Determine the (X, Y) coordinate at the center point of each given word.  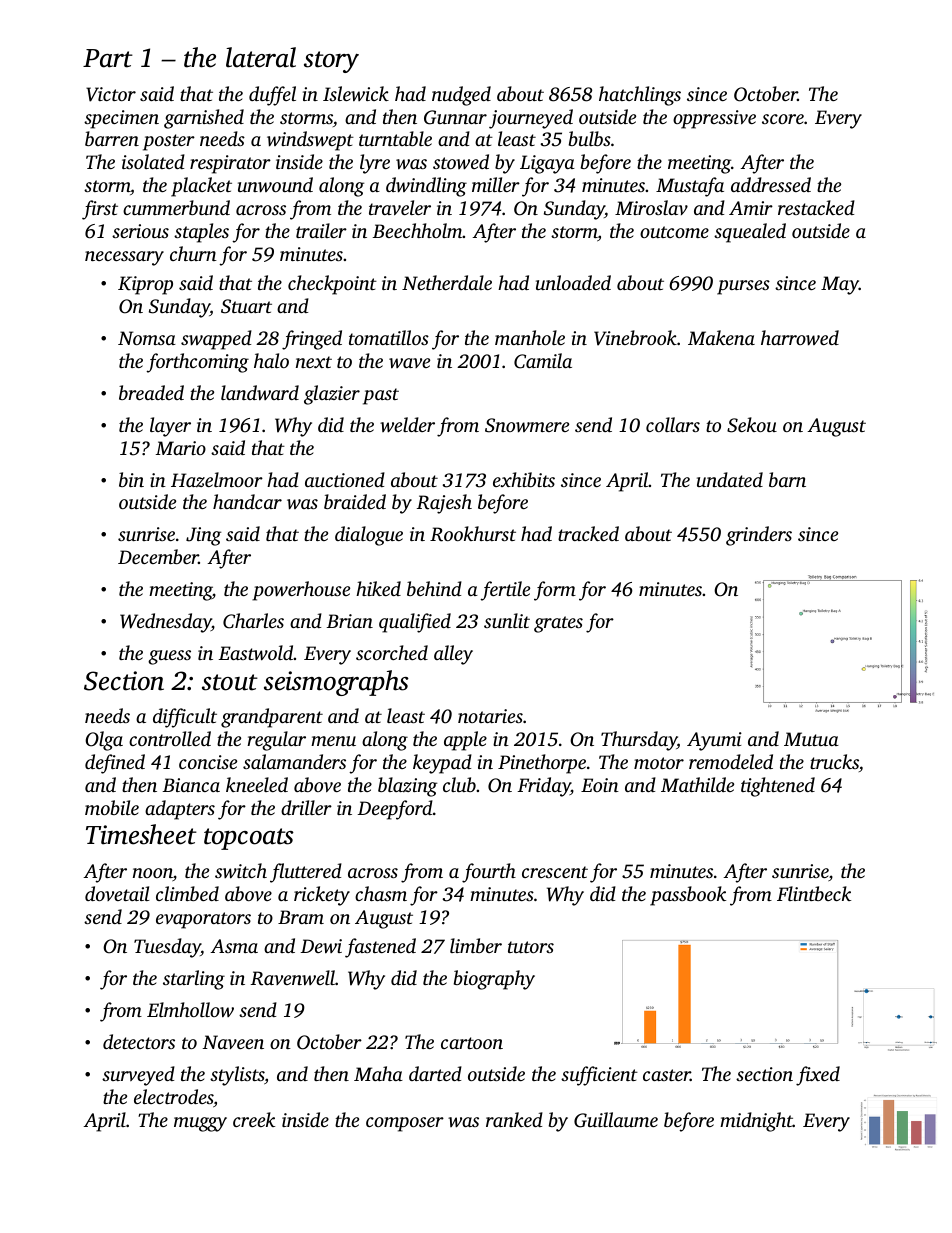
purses (743, 287)
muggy (200, 1124)
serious (140, 231)
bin (131, 479)
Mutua (811, 739)
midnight (756, 1122)
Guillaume (616, 1120)
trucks (834, 761)
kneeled (257, 784)
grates (558, 624)
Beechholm (417, 230)
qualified (415, 623)
